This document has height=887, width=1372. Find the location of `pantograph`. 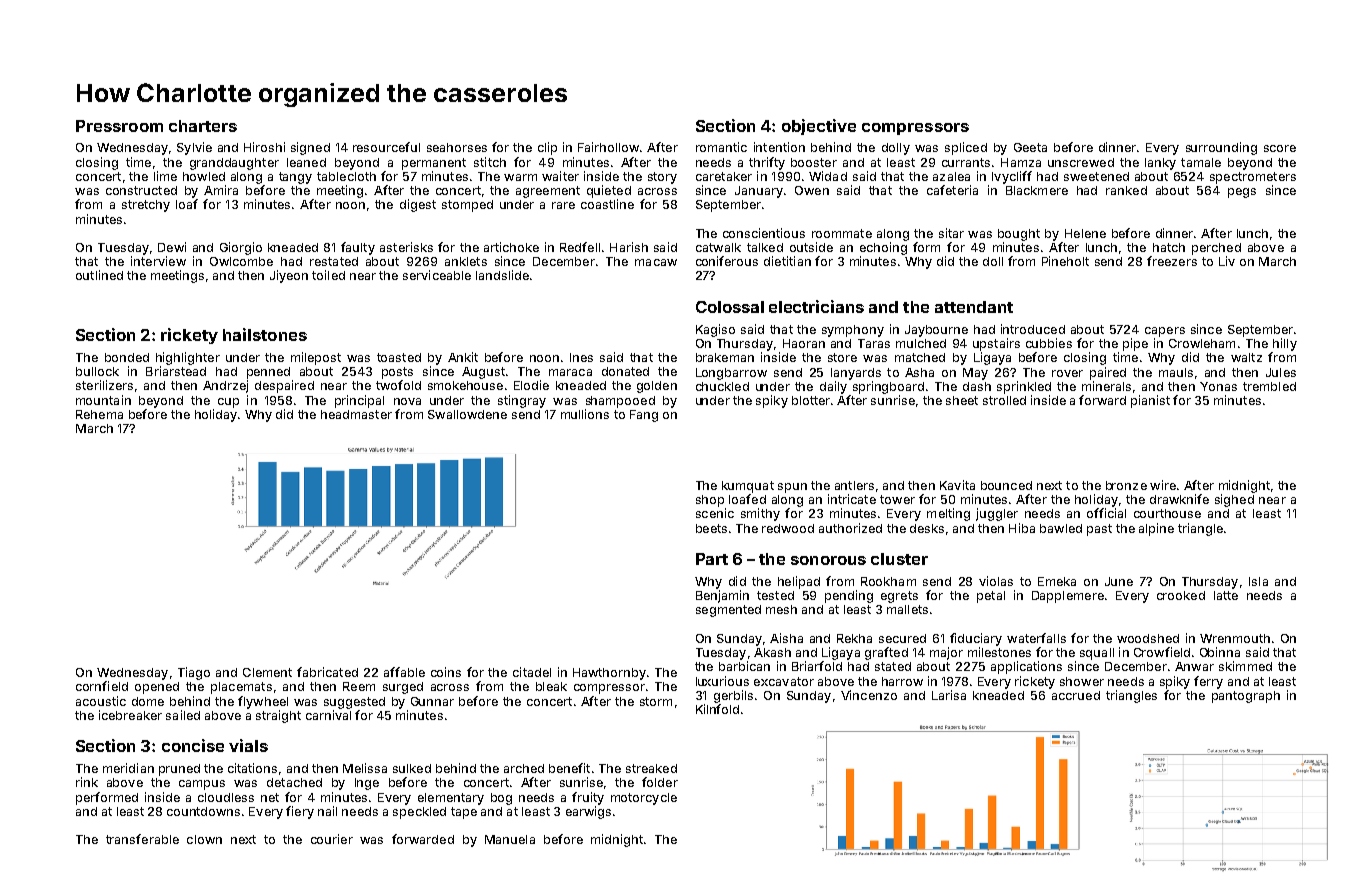

pantograph is located at coordinates (1246, 697).
